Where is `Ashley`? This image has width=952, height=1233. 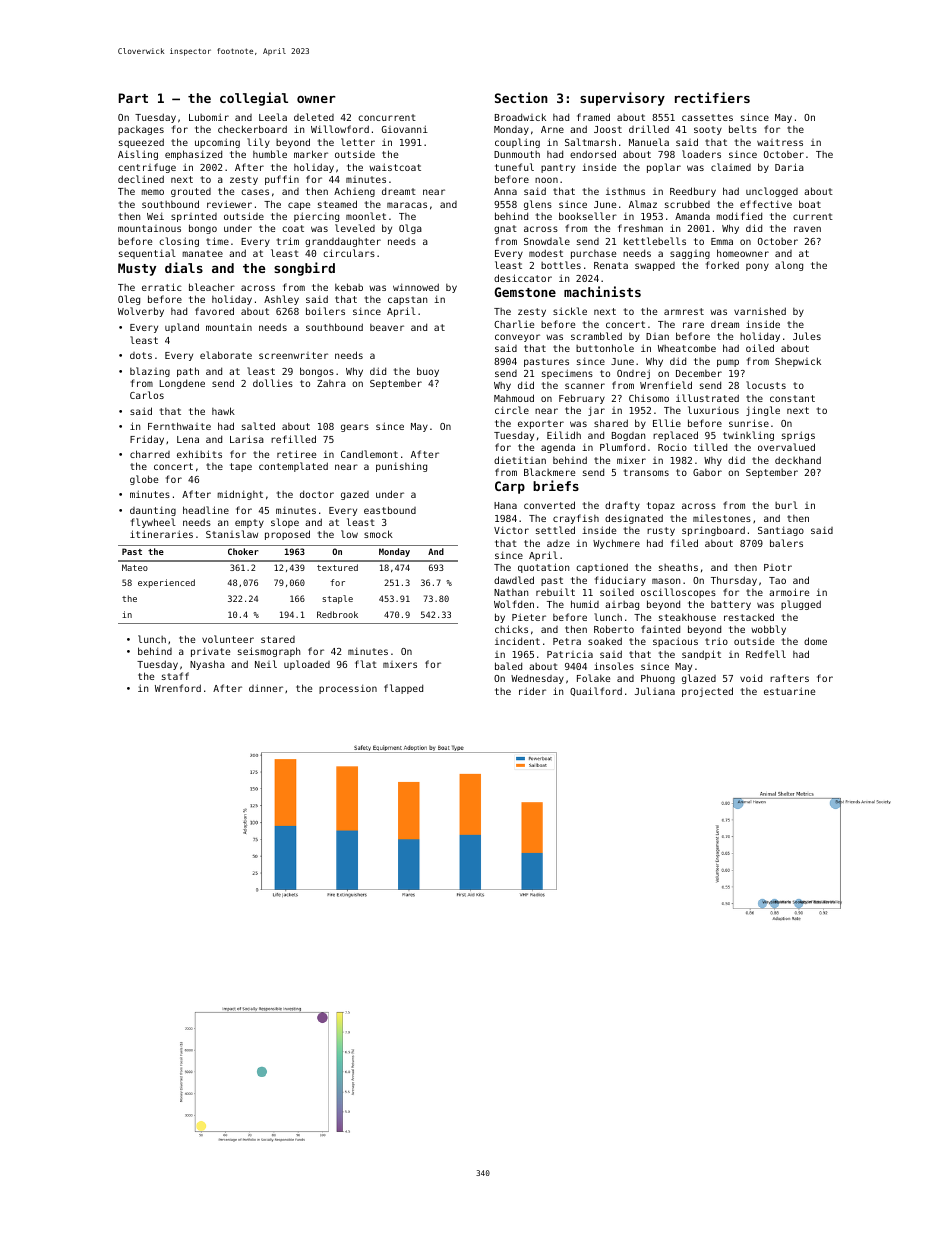 Ashley is located at coordinates (281, 300).
